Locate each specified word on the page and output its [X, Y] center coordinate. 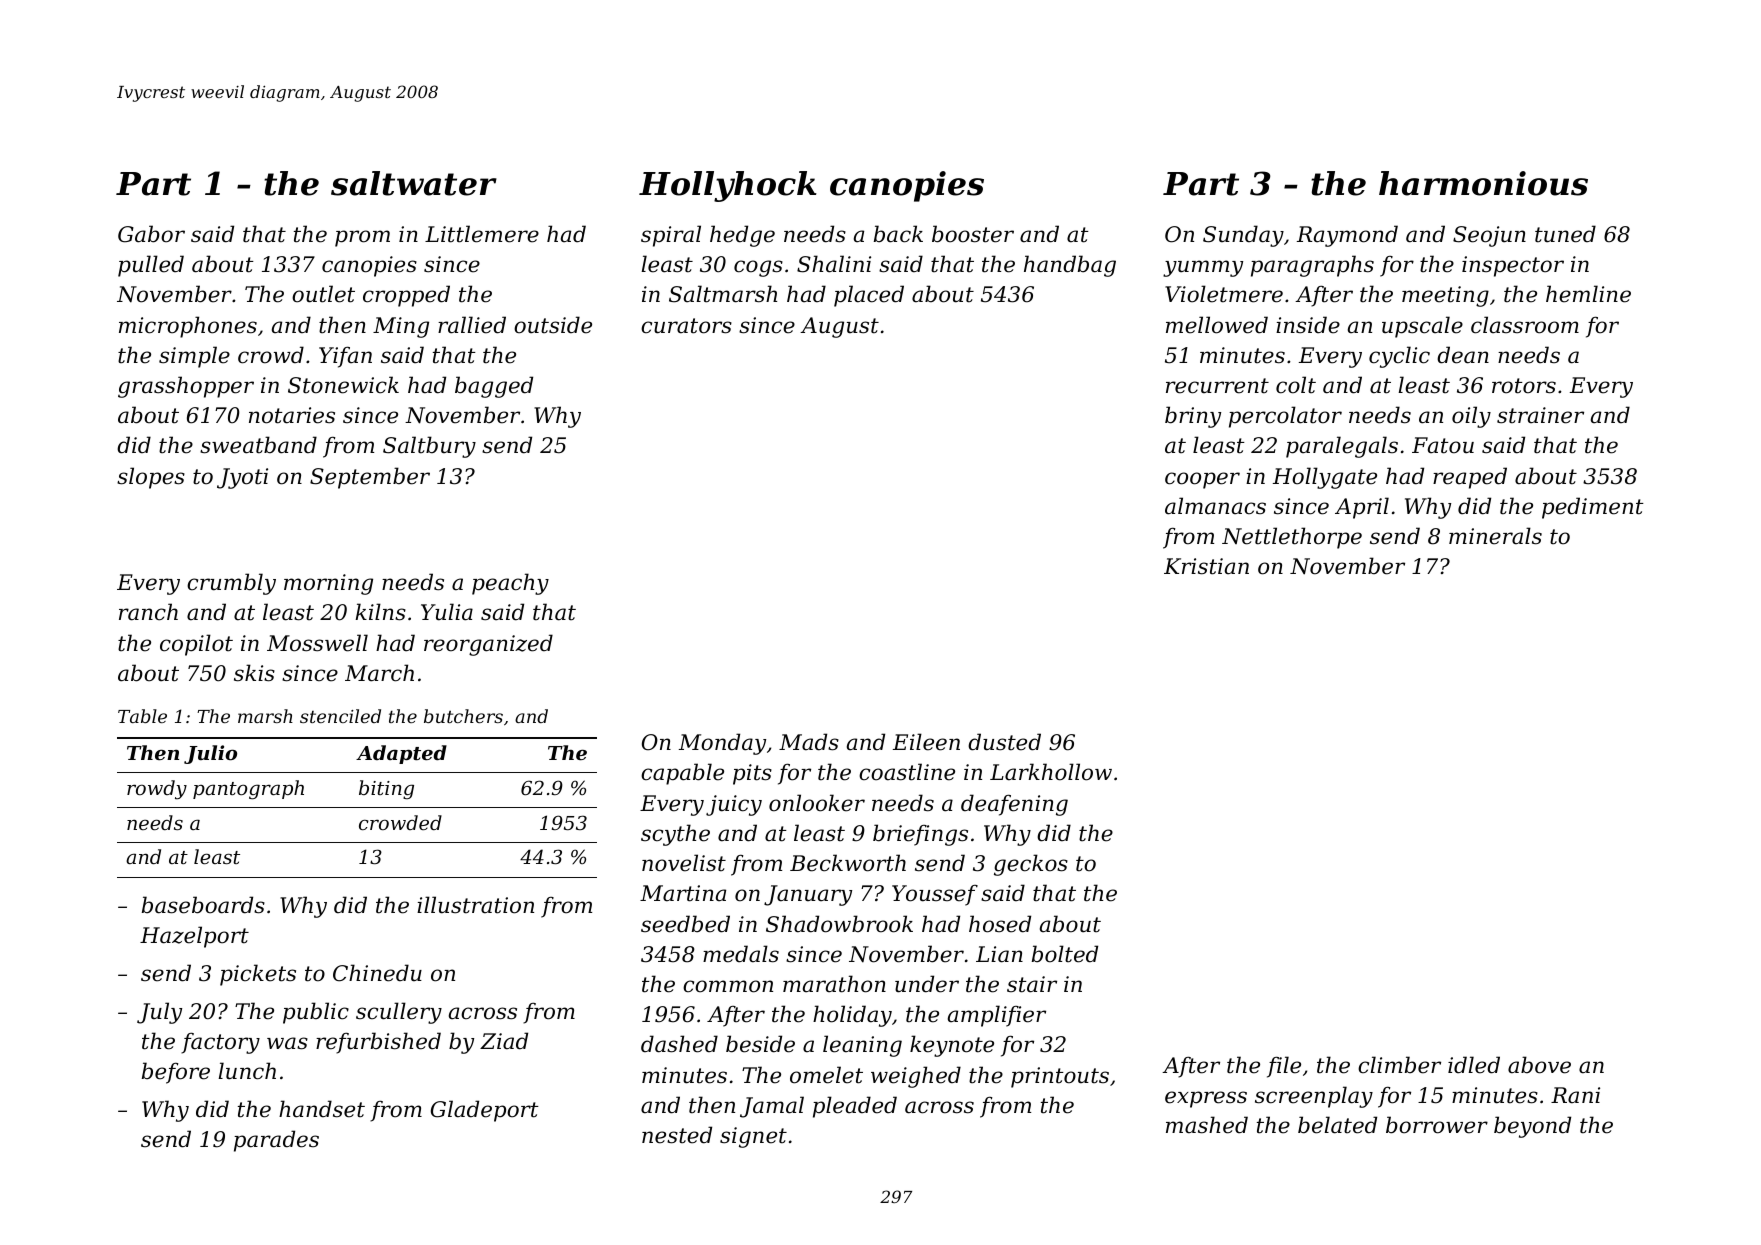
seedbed [685, 924]
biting [386, 789]
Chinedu [377, 973]
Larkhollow [1051, 772]
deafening [1014, 805]
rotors [1524, 386]
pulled [151, 266]
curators [686, 326]
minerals [1495, 536]
